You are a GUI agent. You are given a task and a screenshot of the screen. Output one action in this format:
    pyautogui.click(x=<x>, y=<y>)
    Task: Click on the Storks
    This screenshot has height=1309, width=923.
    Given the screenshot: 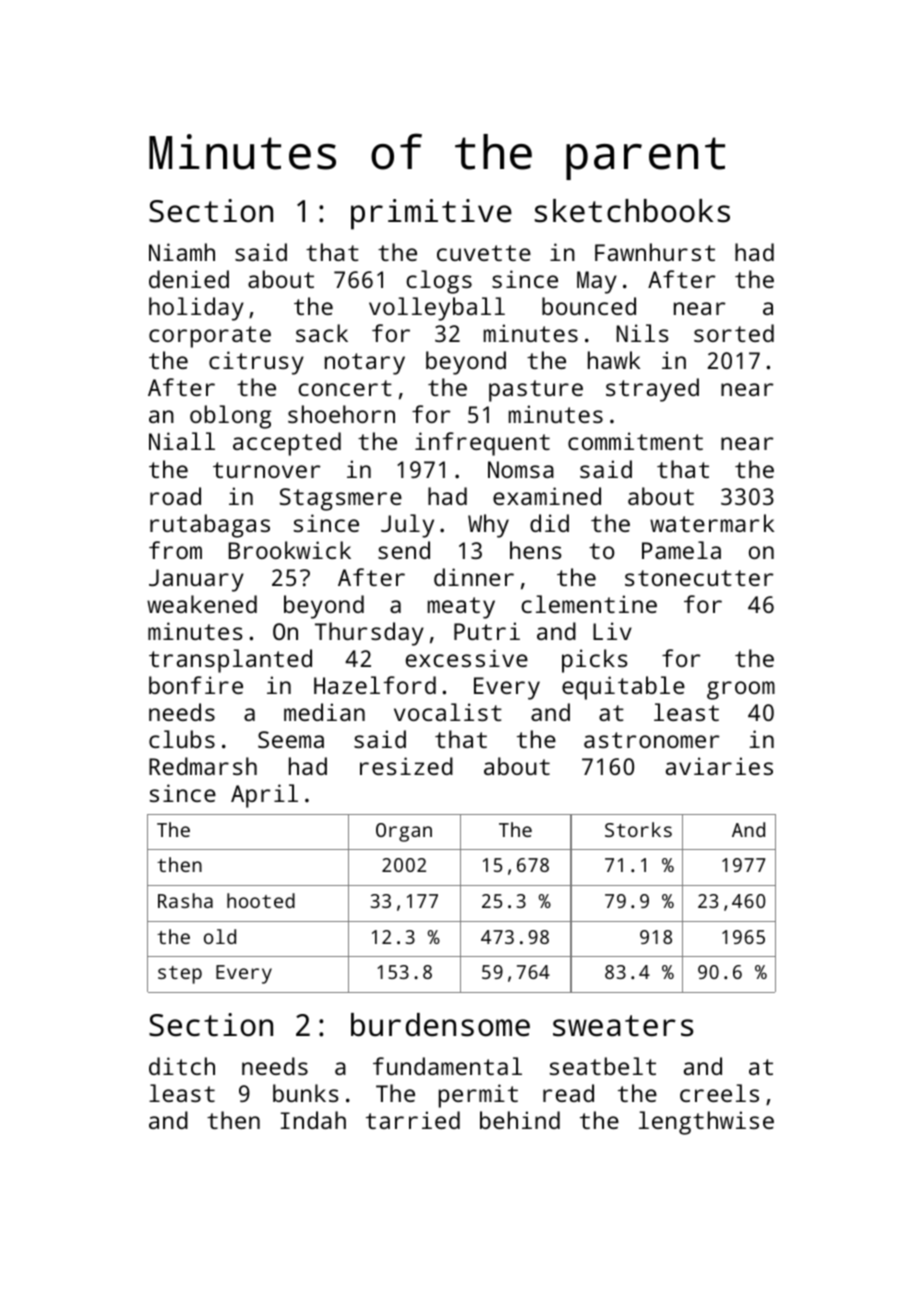 What is the action you would take?
    pyautogui.click(x=638, y=829)
